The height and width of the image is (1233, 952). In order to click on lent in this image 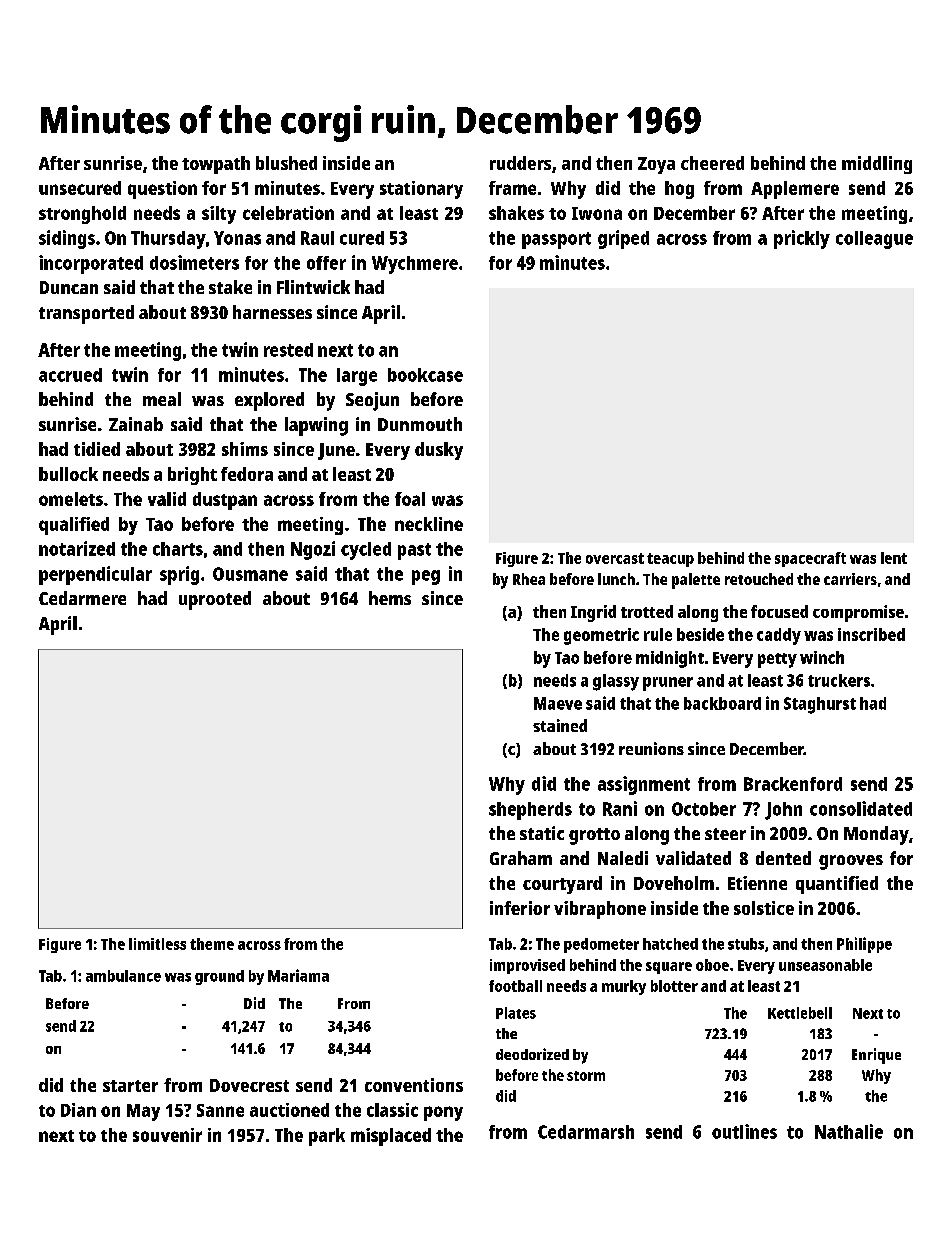, I will do `click(894, 558)`.
